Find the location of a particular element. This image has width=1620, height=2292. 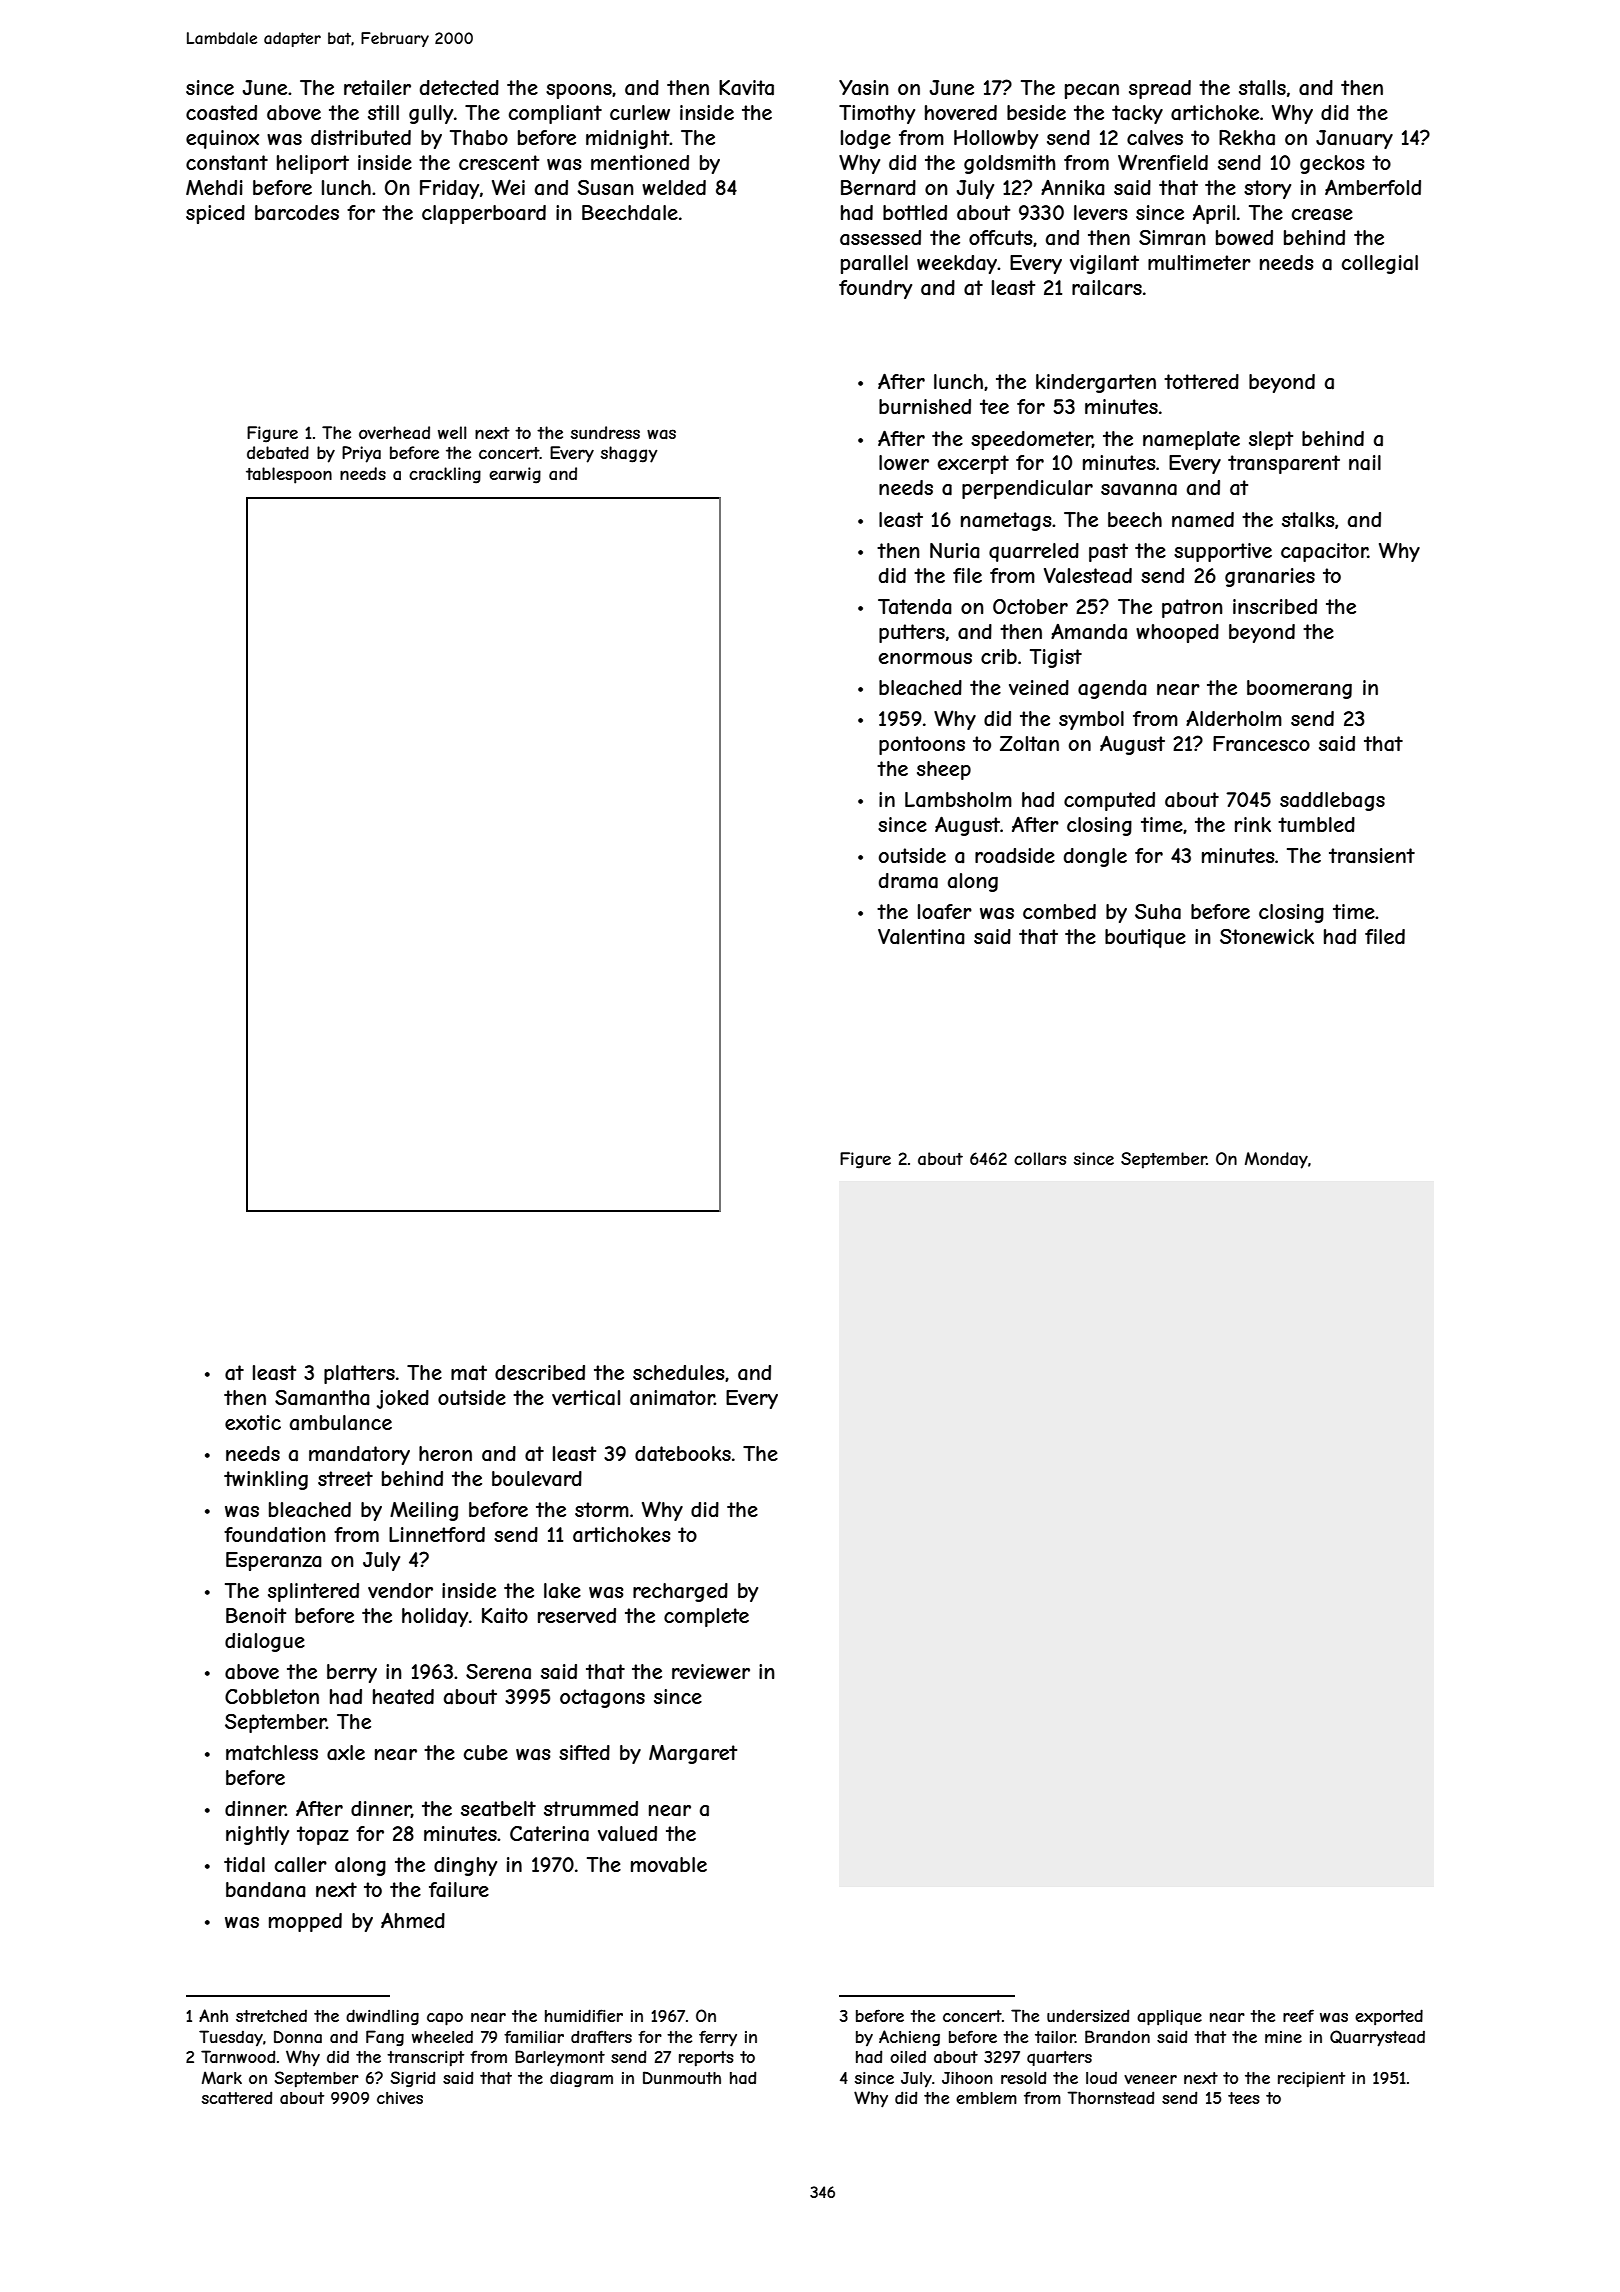

complete is located at coordinates (706, 1617).
